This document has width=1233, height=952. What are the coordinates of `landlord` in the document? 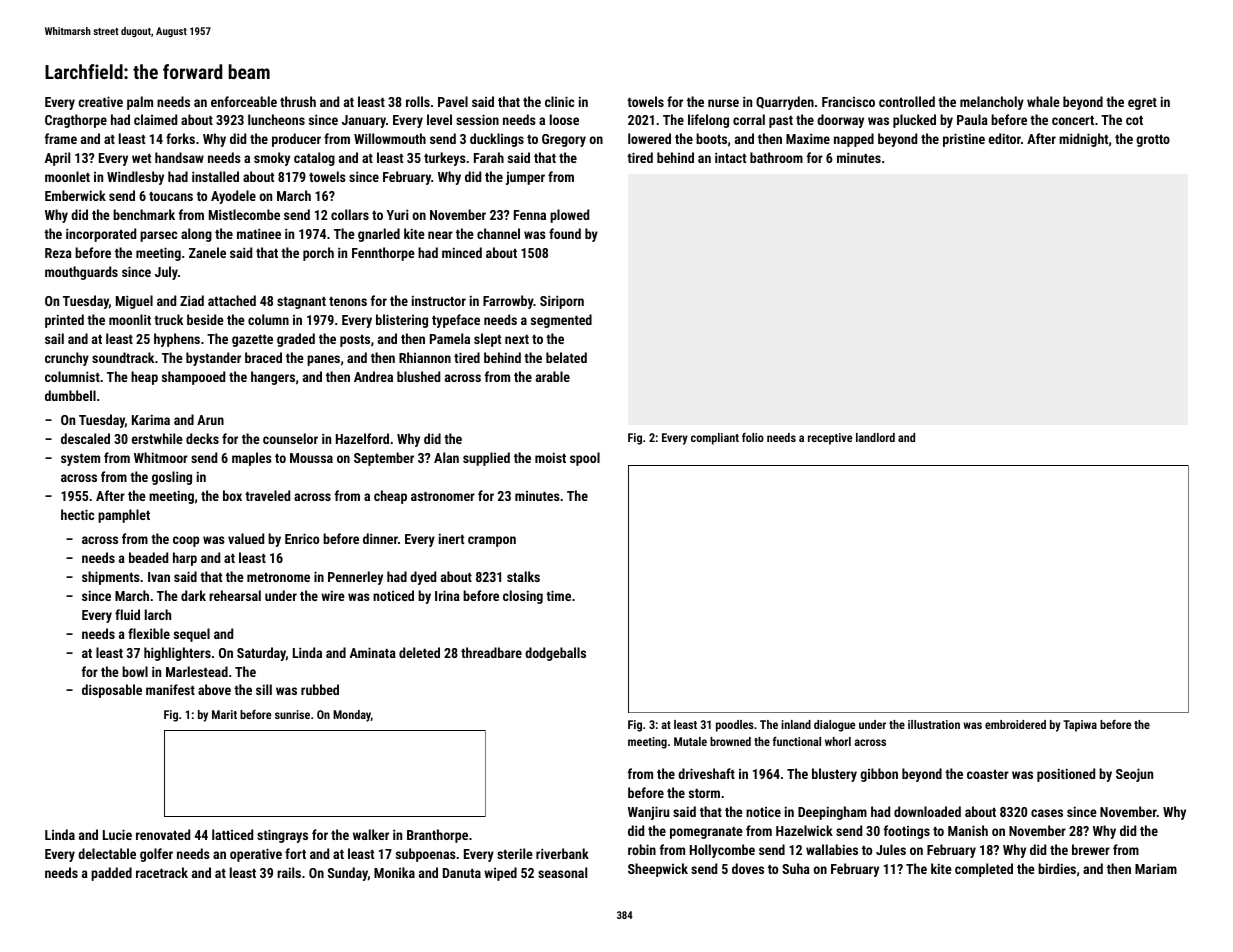 It's located at (875, 437).
